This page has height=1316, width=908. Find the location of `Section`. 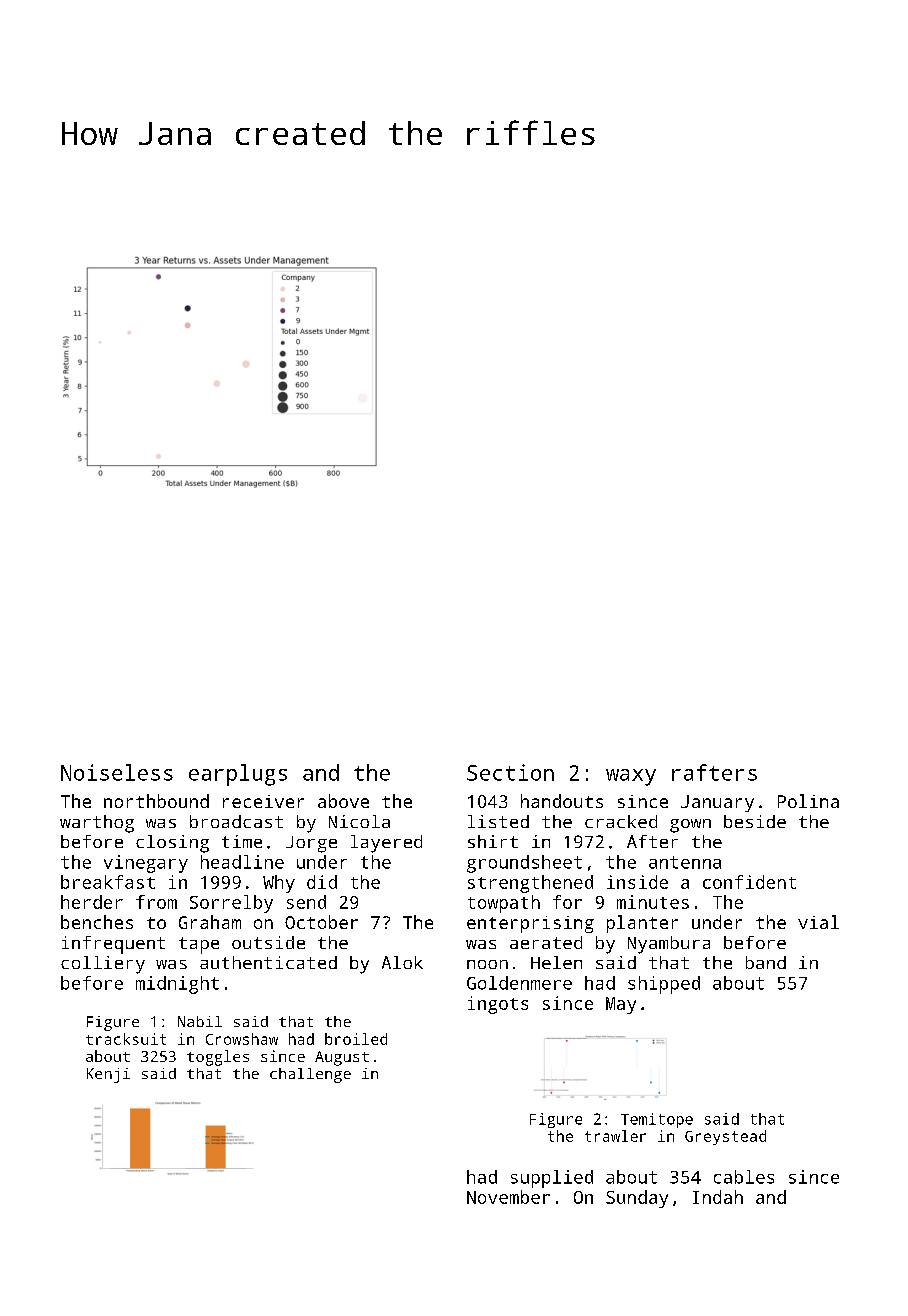

Section is located at coordinates (510, 772).
